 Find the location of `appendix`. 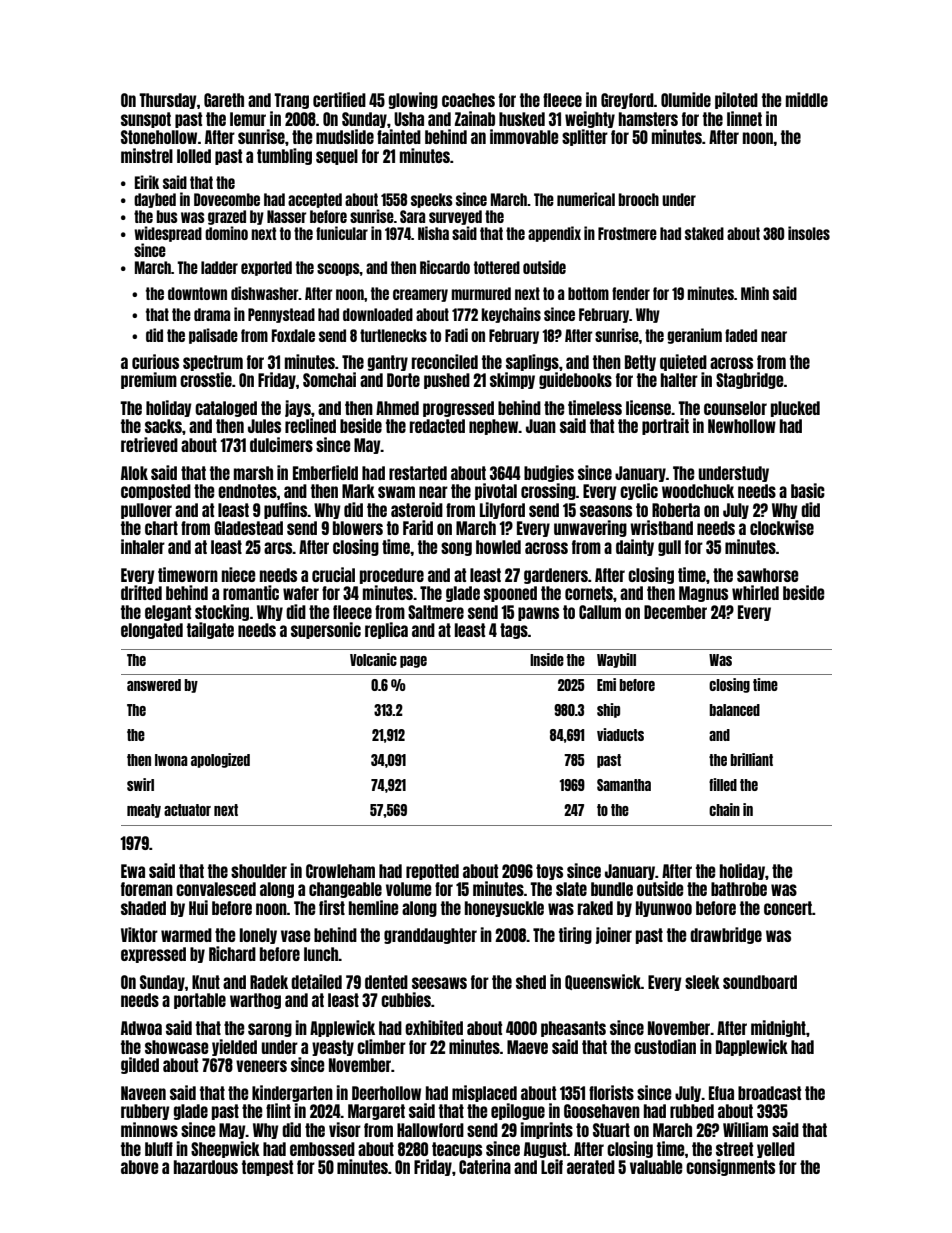

appendix is located at coordinates (554, 234).
